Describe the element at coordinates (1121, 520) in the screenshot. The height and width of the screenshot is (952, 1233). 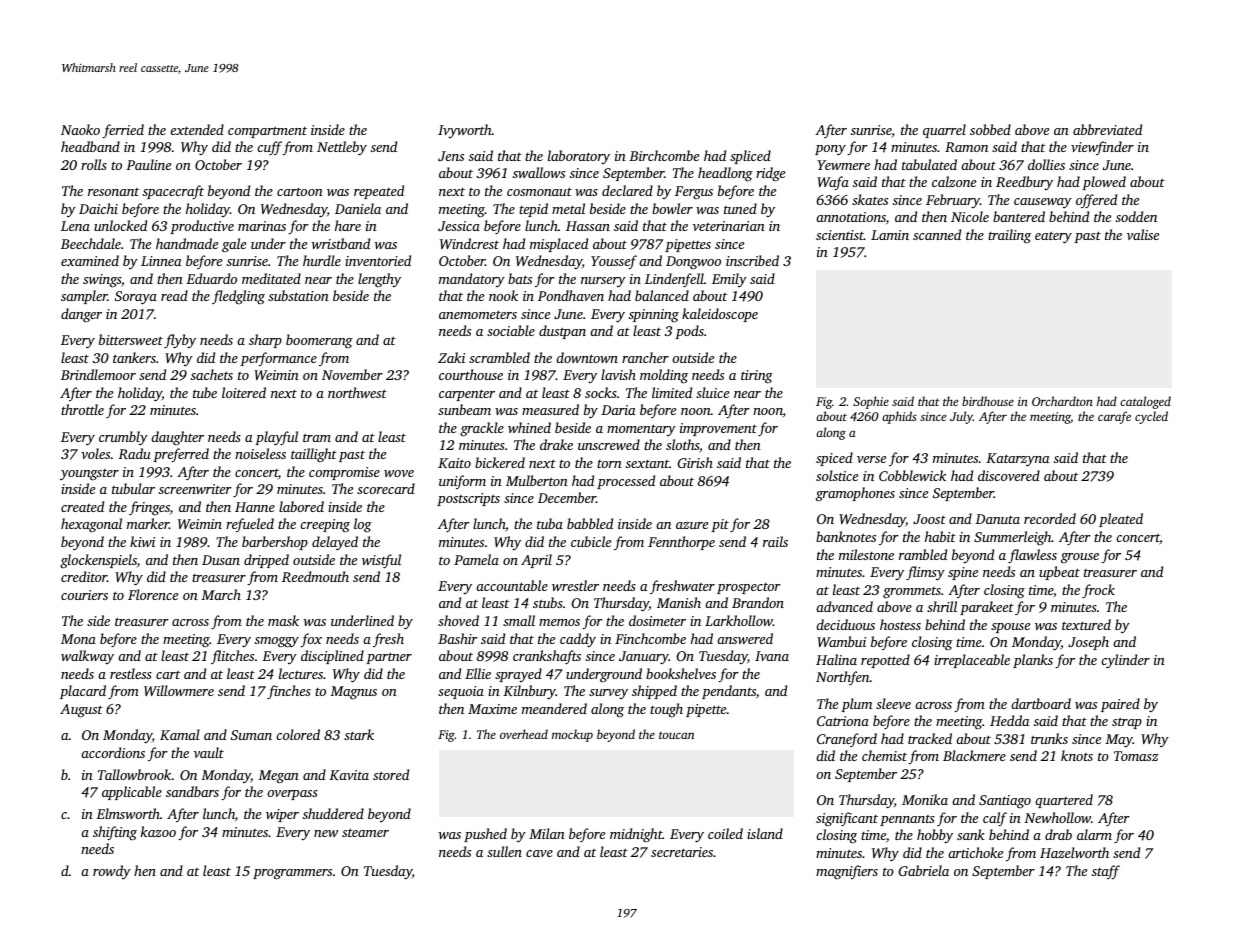
I see `pleated` at that location.
